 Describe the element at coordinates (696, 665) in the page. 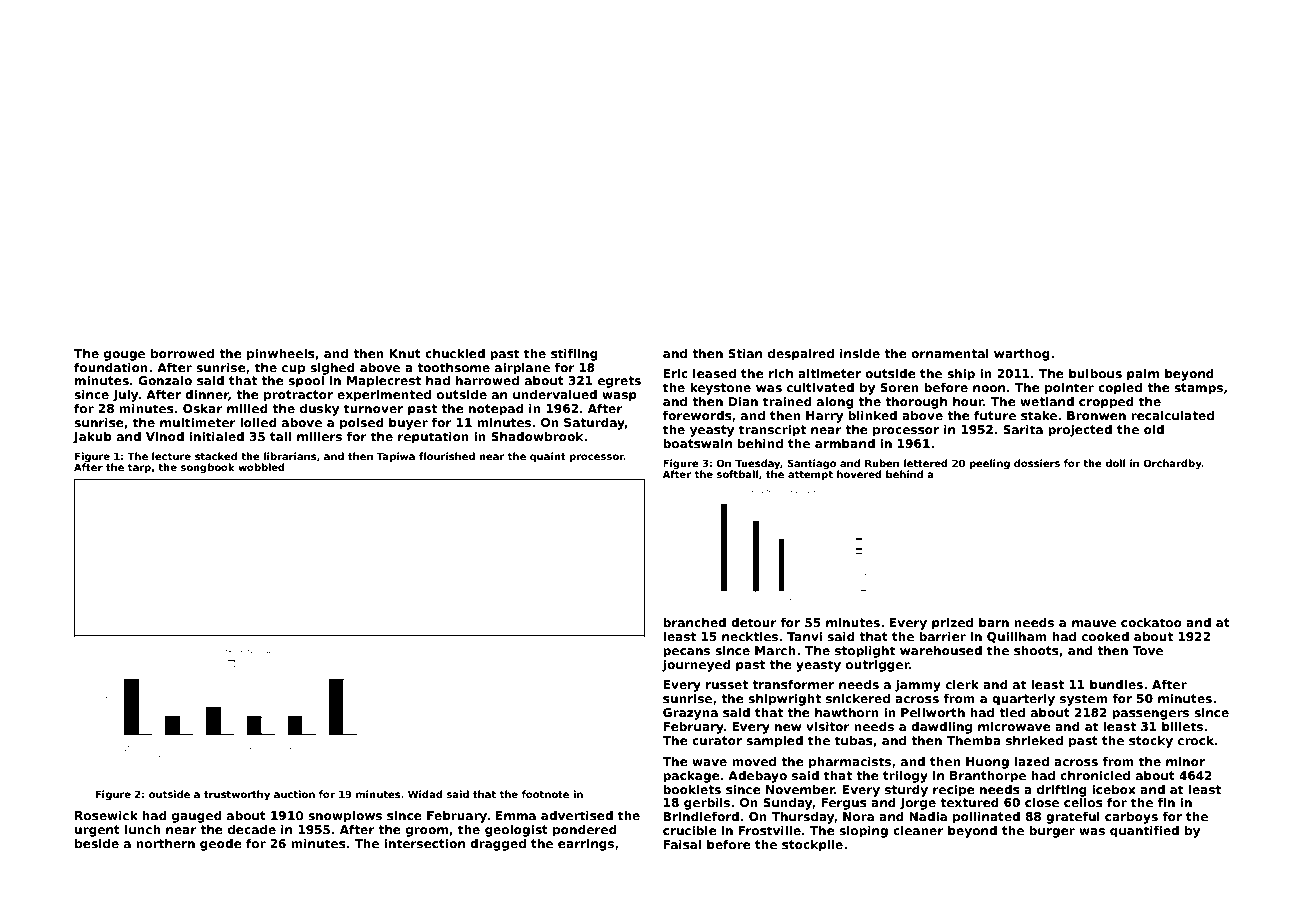

I see `journeyed` at that location.
